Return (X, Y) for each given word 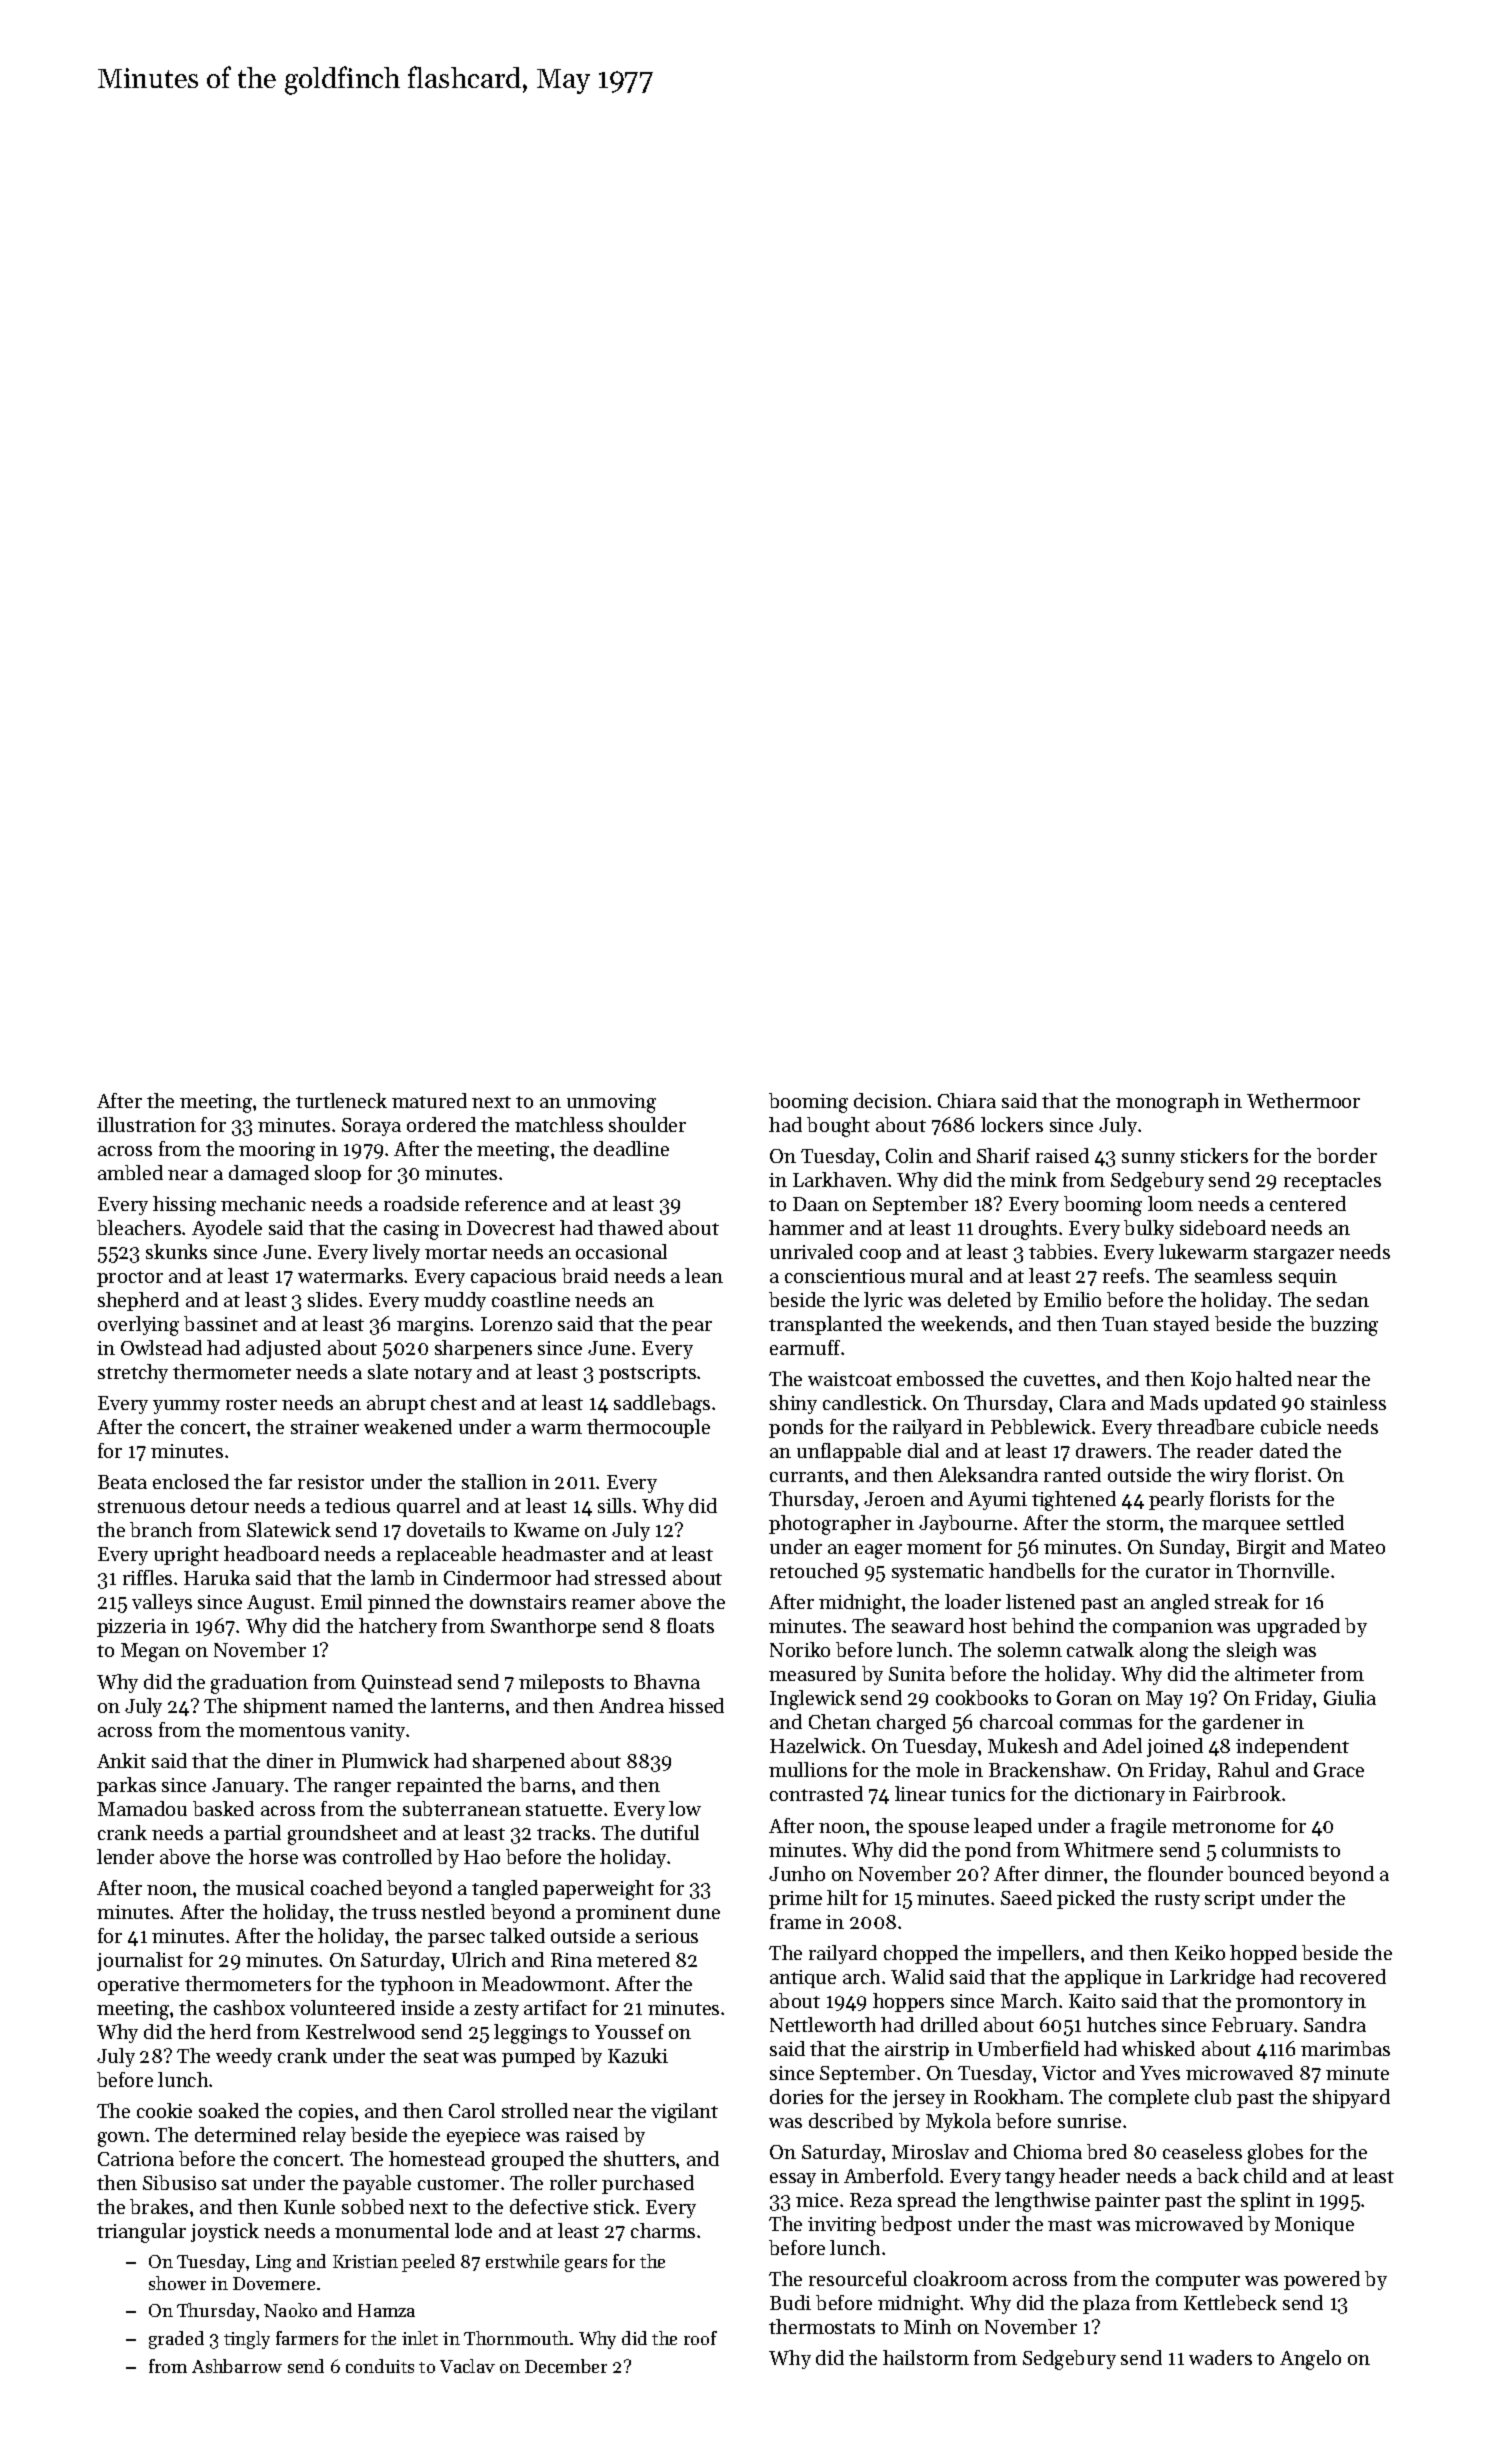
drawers (1111, 1450)
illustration (146, 1124)
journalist (140, 1961)
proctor (130, 1279)
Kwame (546, 1530)
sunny (1148, 1160)
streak (1242, 1601)
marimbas (1345, 2048)
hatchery (398, 1627)
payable (377, 2184)
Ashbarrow (237, 2366)
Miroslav (930, 2151)
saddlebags (662, 1405)
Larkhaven (840, 1179)
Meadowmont (543, 1983)
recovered (1343, 1976)
